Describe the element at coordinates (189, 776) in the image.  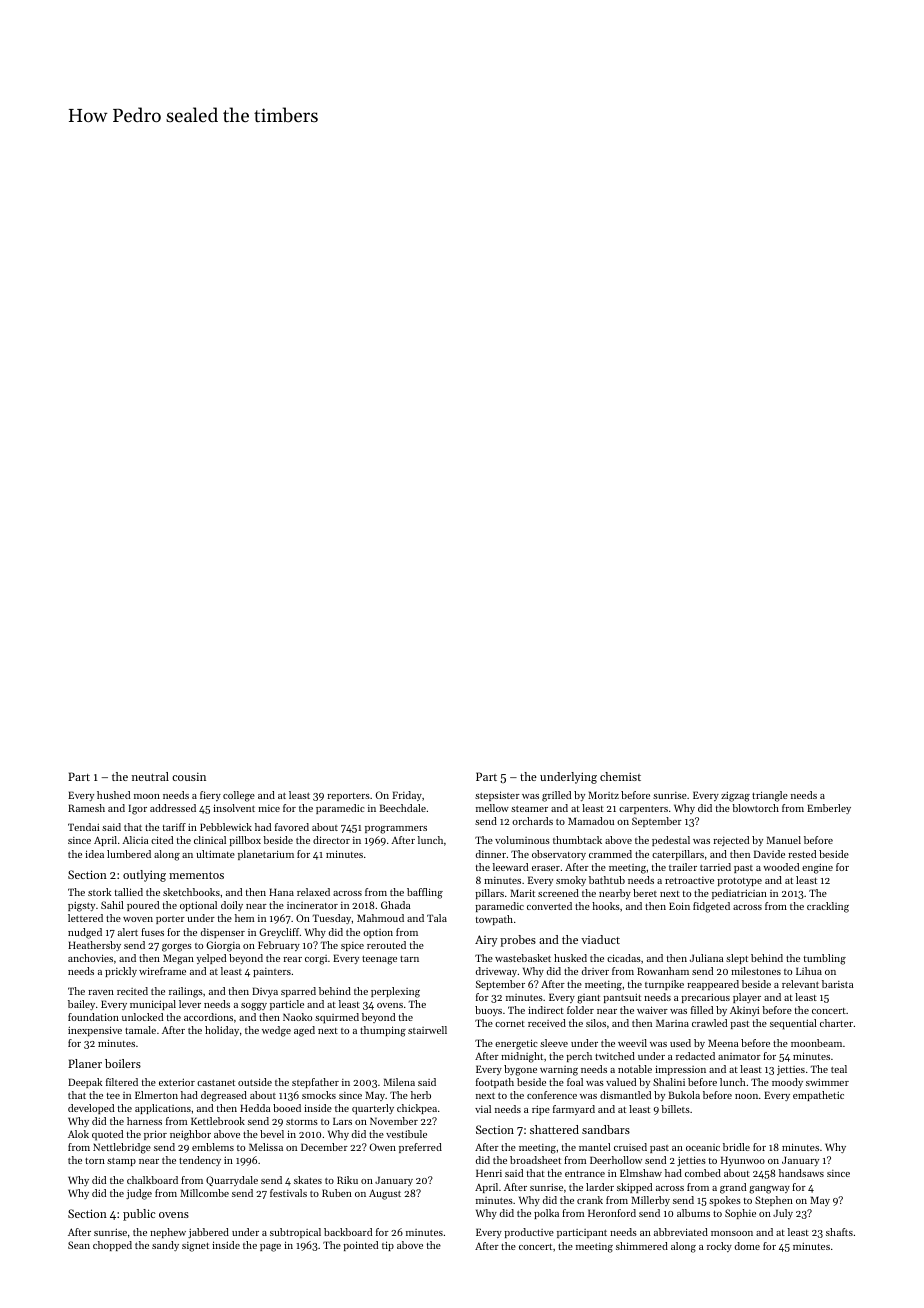
I see `cousin` at that location.
